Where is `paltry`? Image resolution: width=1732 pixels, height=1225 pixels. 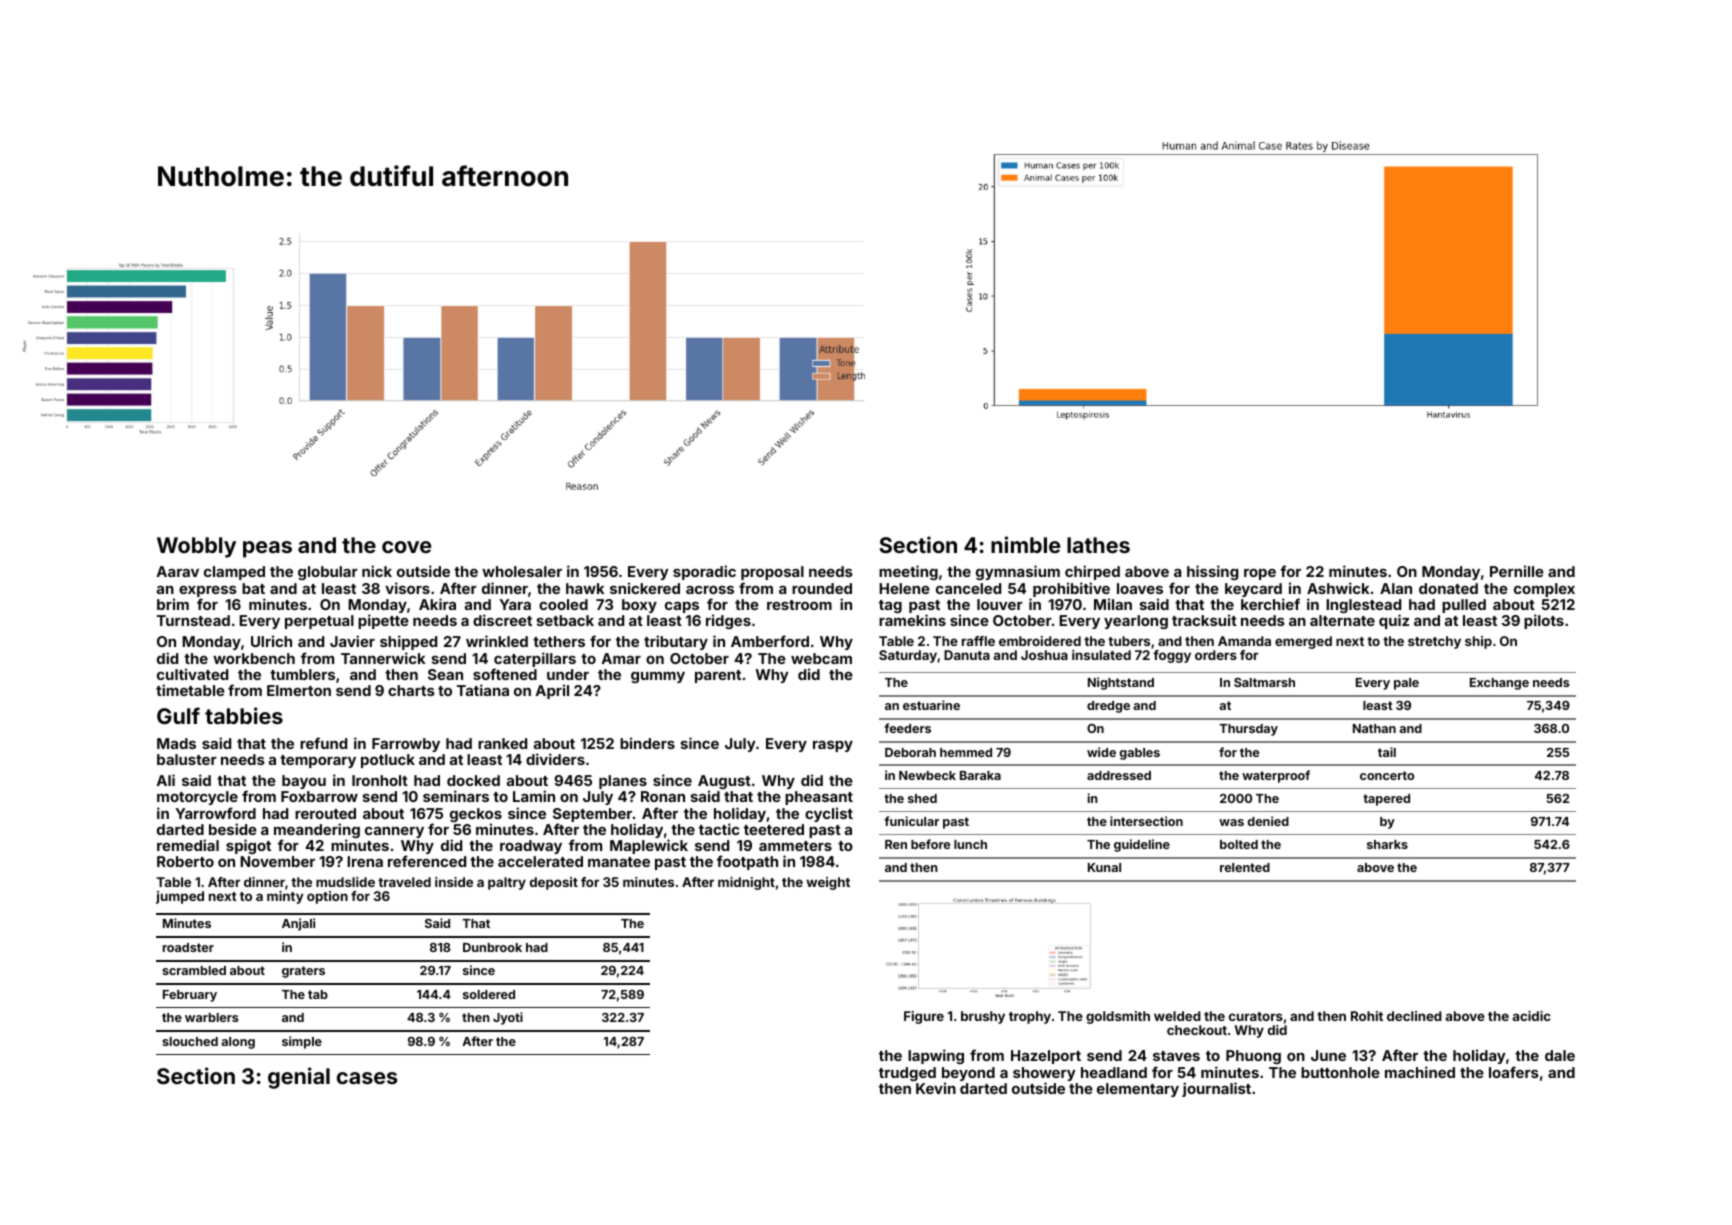 paltry is located at coordinates (507, 883).
